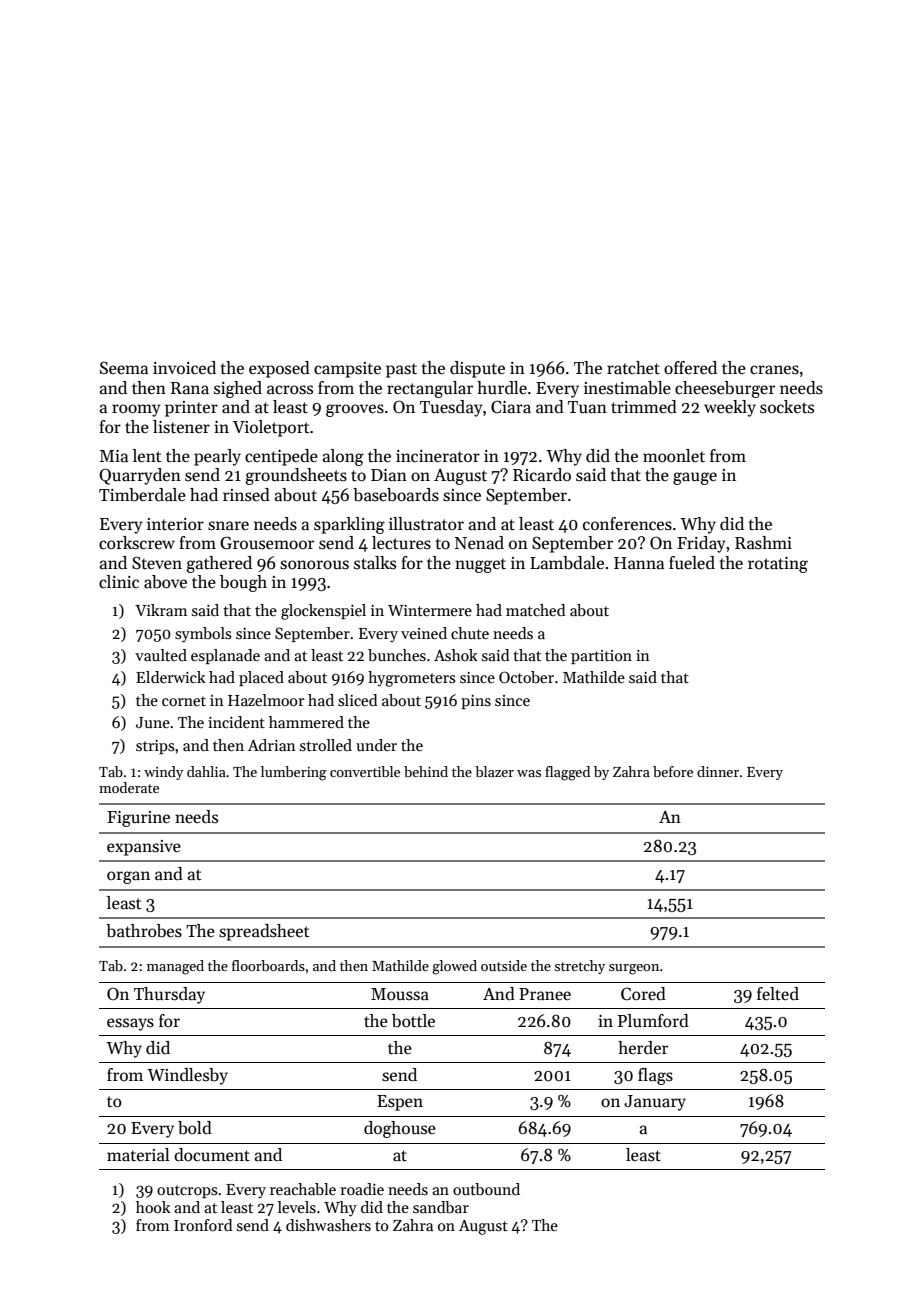 This page has height=1308, width=924. Describe the element at coordinates (153, 1207) in the page. I see `hook` at that location.
